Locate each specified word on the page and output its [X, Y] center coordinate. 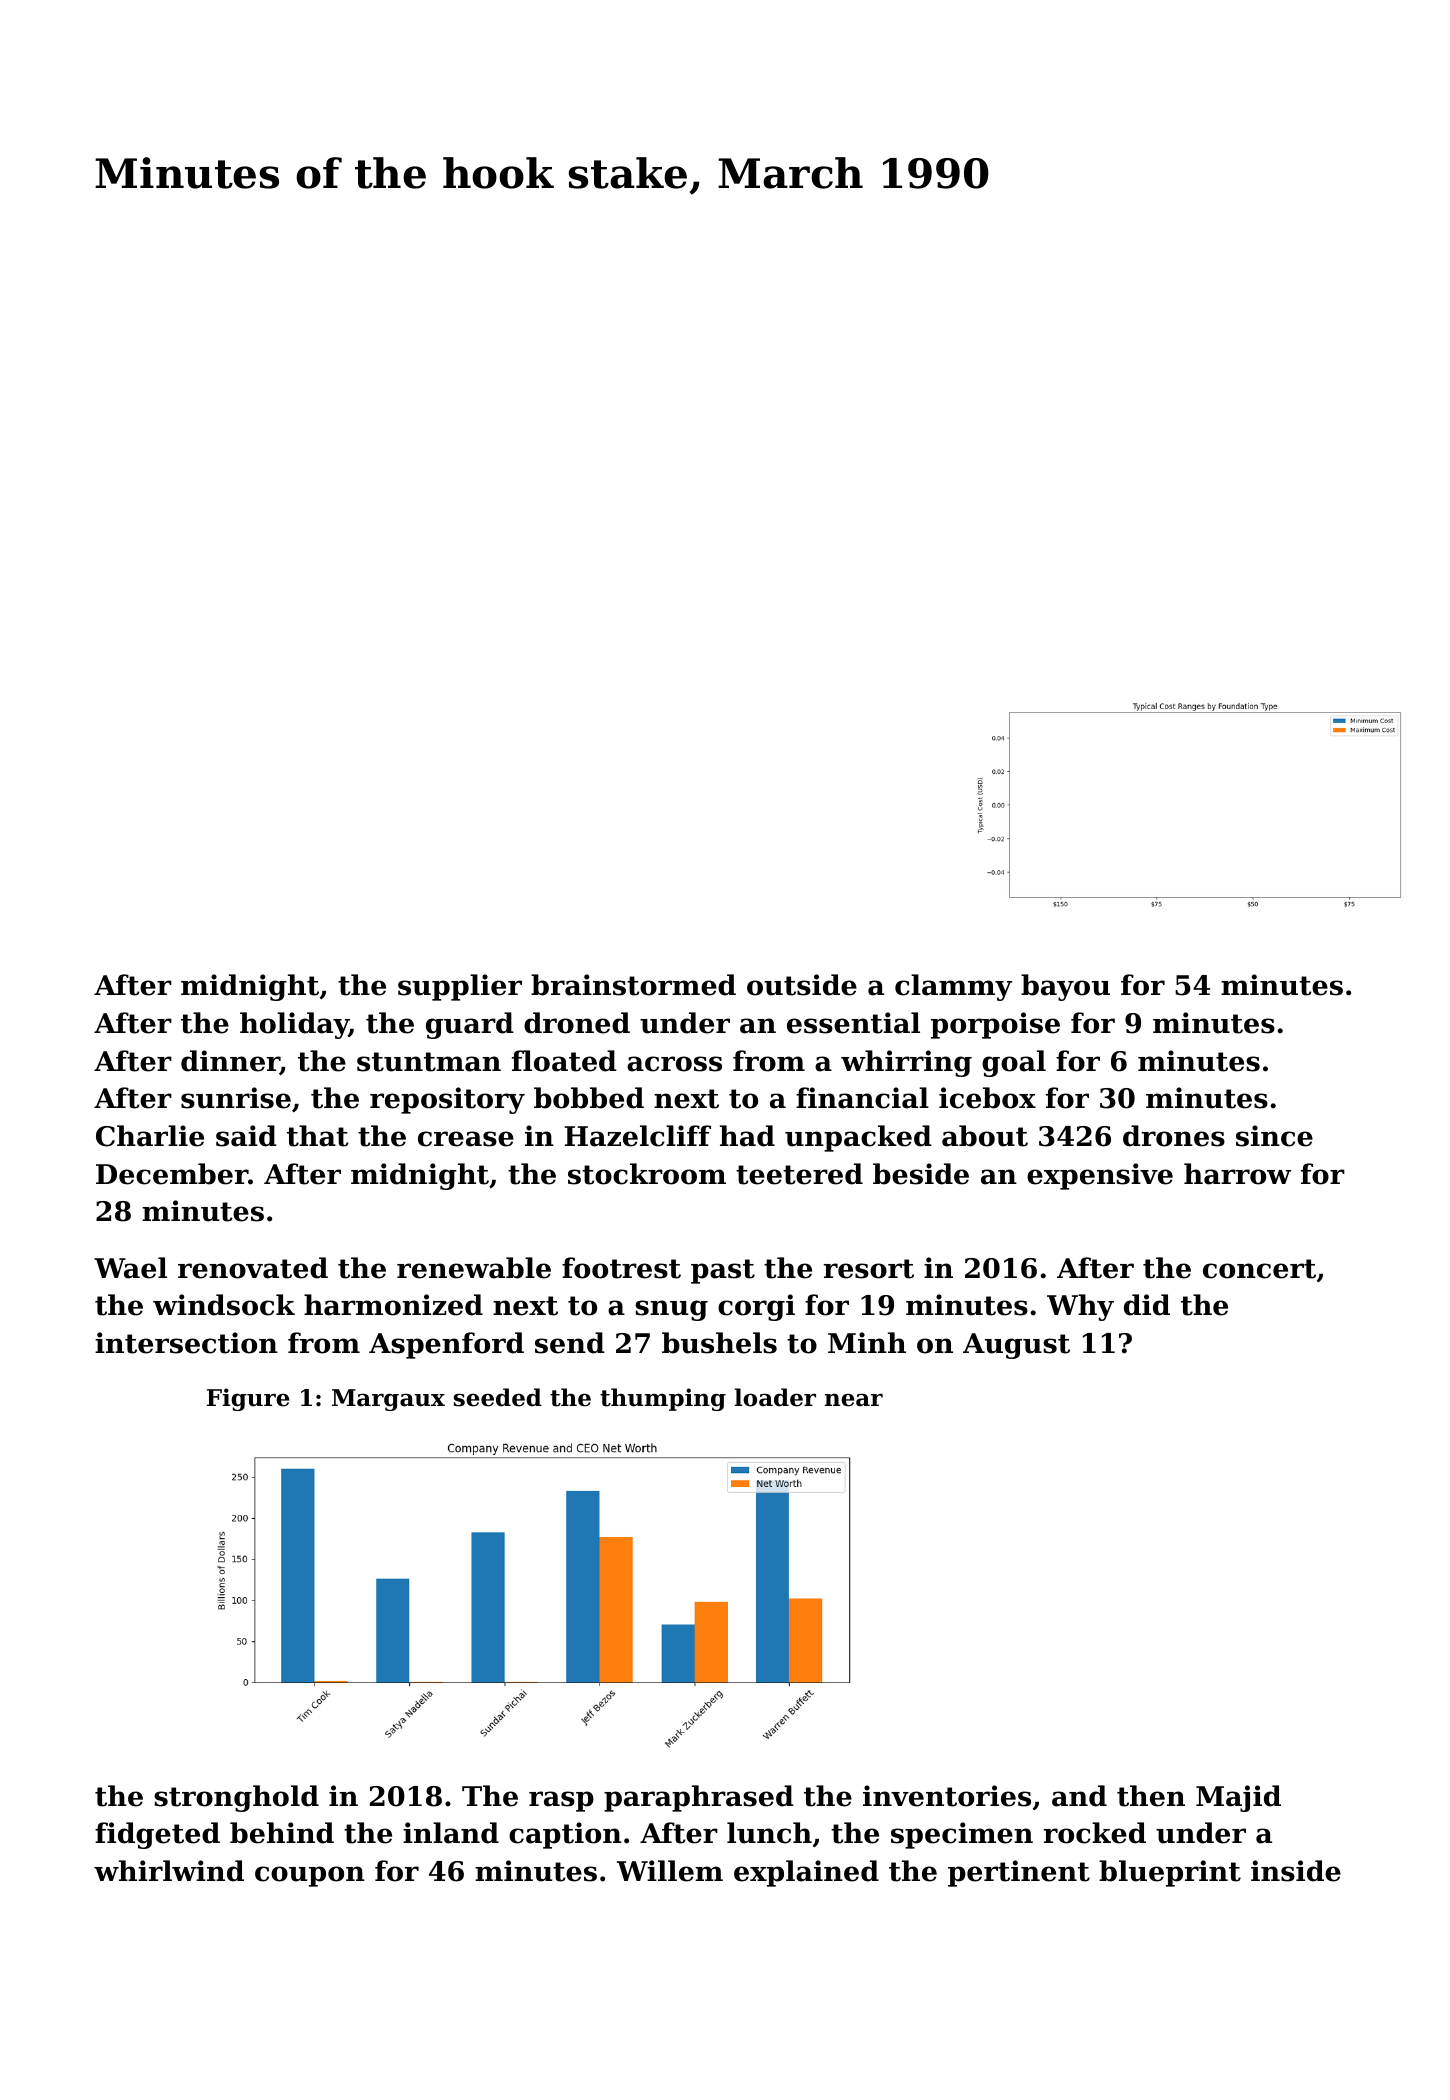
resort [869, 1269]
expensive [1100, 1176]
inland [451, 1833]
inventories [947, 1796]
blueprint [1170, 1873]
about [985, 1136]
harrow [1237, 1174]
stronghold [236, 1798]
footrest [621, 1268]
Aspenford [446, 1345]
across [674, 1064]
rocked [1095, 1833]
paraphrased [699, 1798]
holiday [294, 1025]
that [317, 1136]
